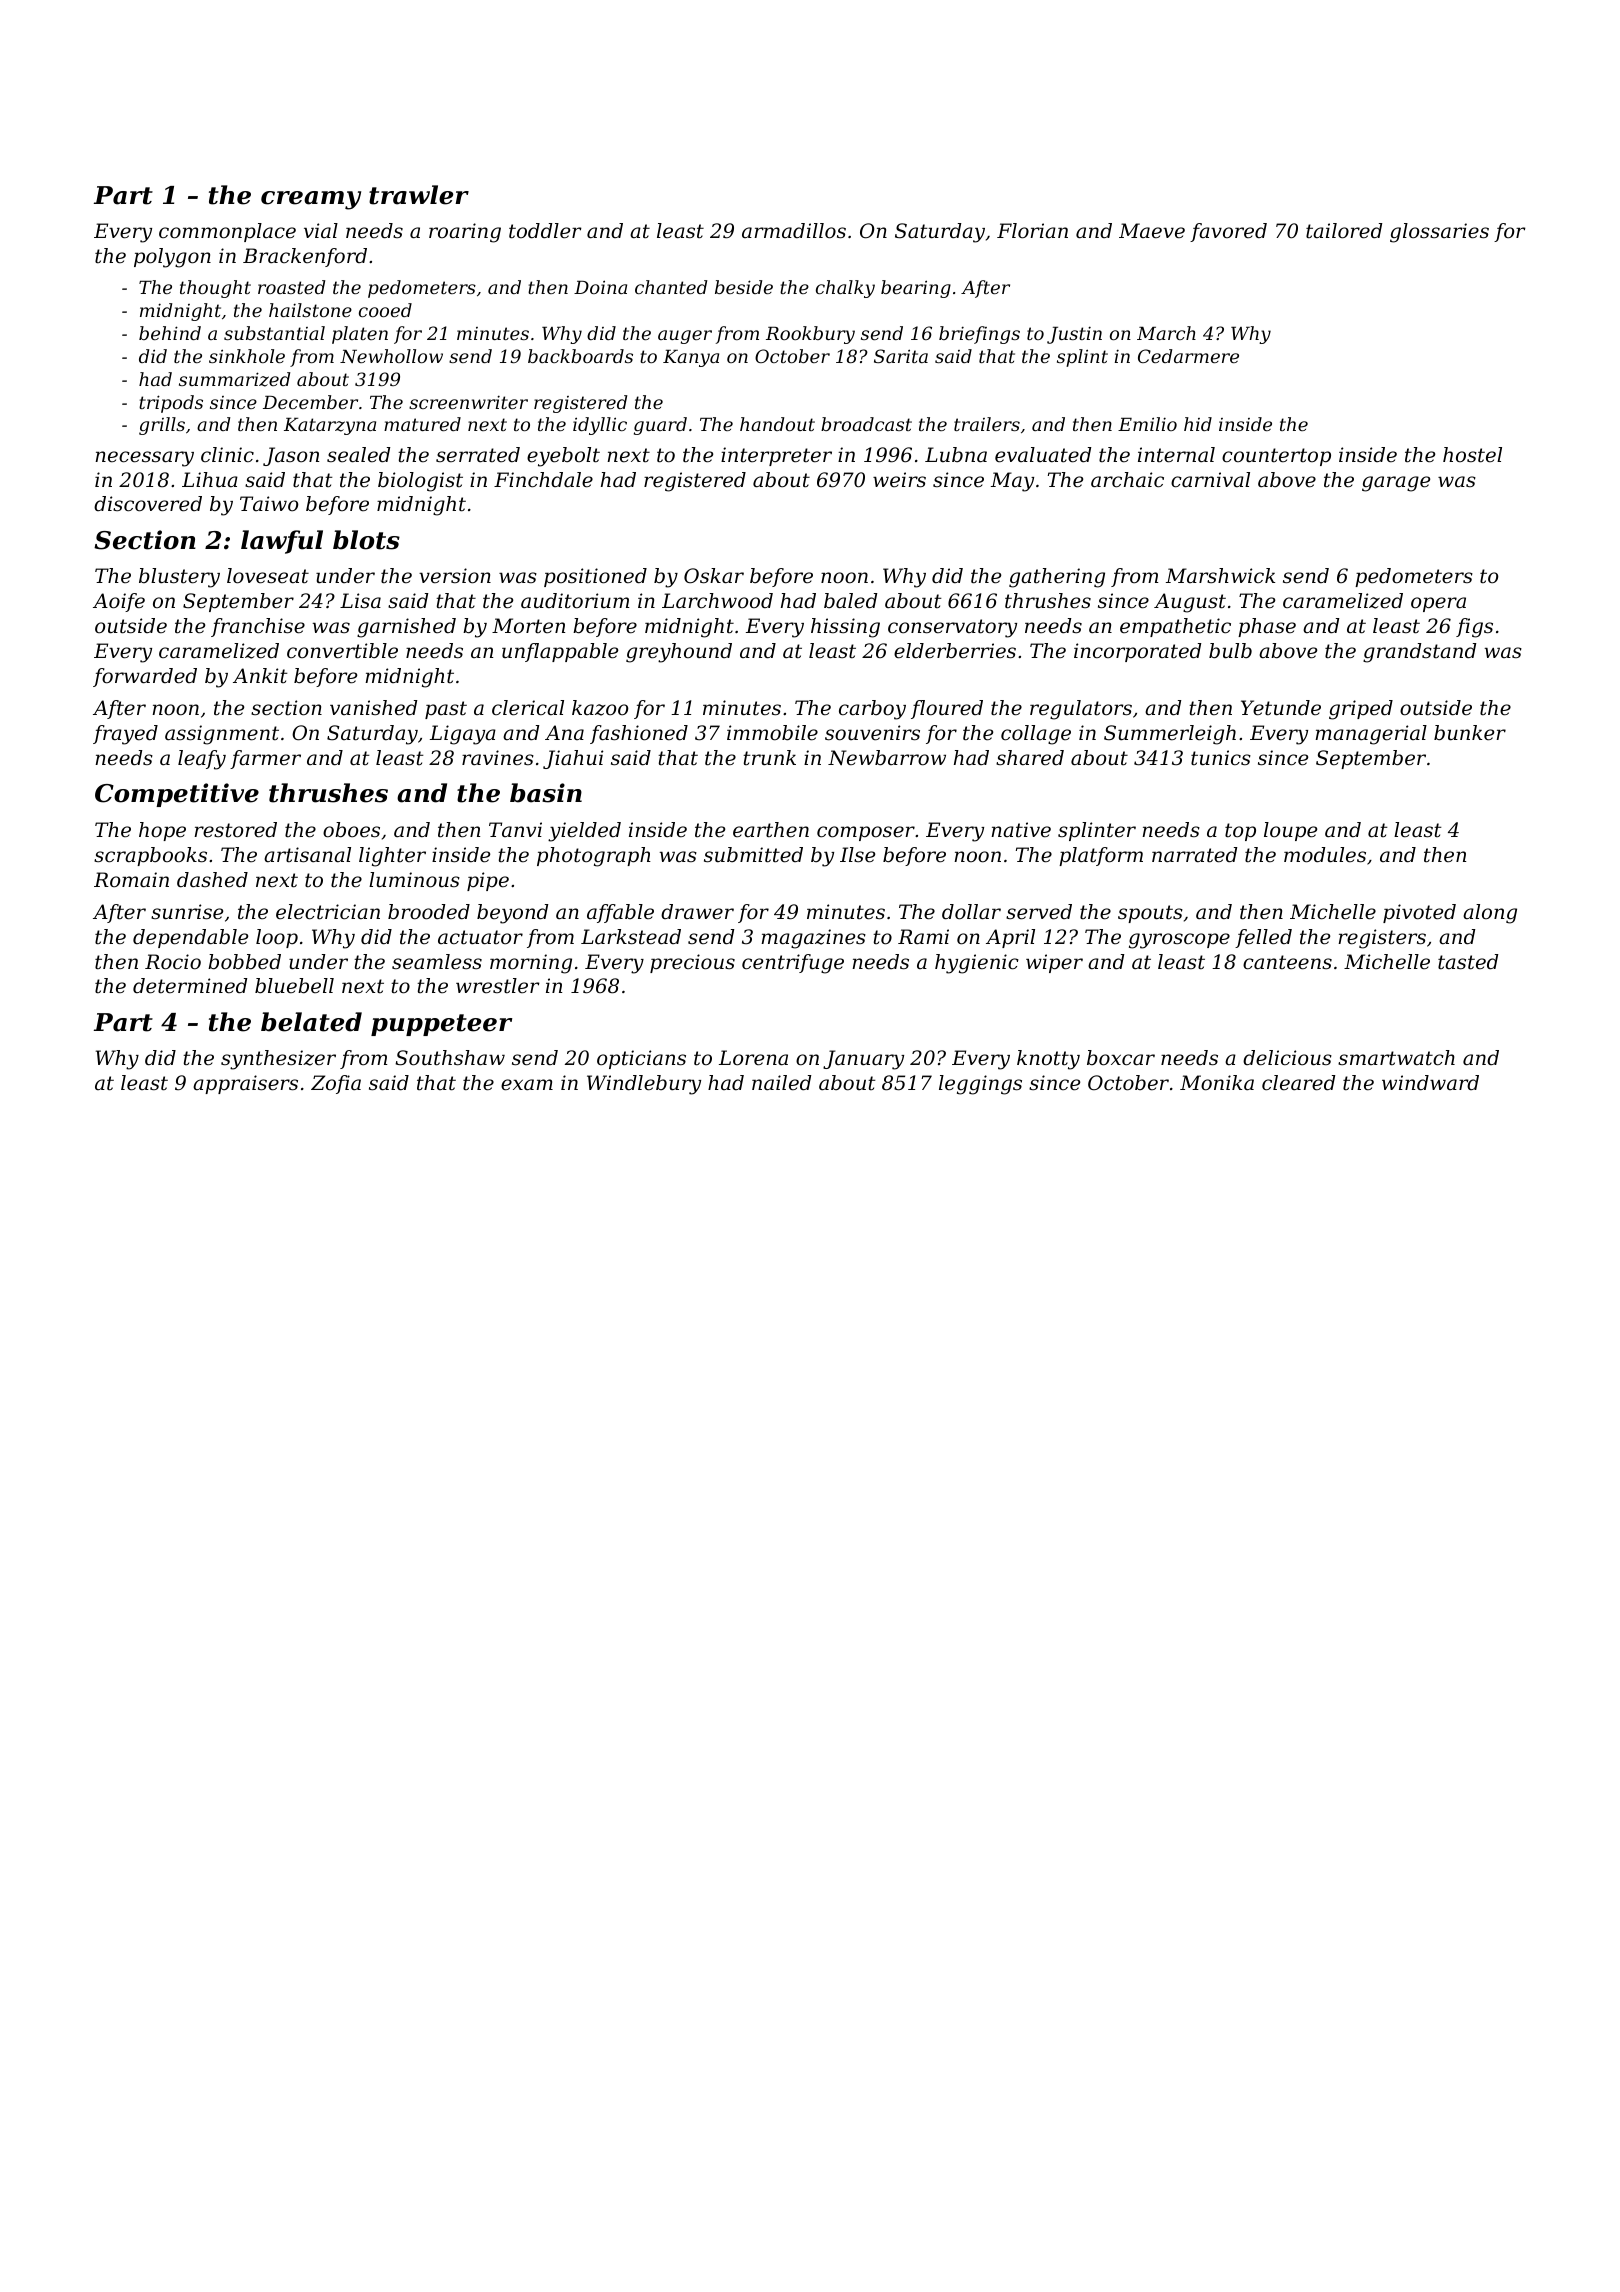 Image resolution: width=1620 pixels, height=2292 pixels. I want to click on favored, so click(1228, 232).
